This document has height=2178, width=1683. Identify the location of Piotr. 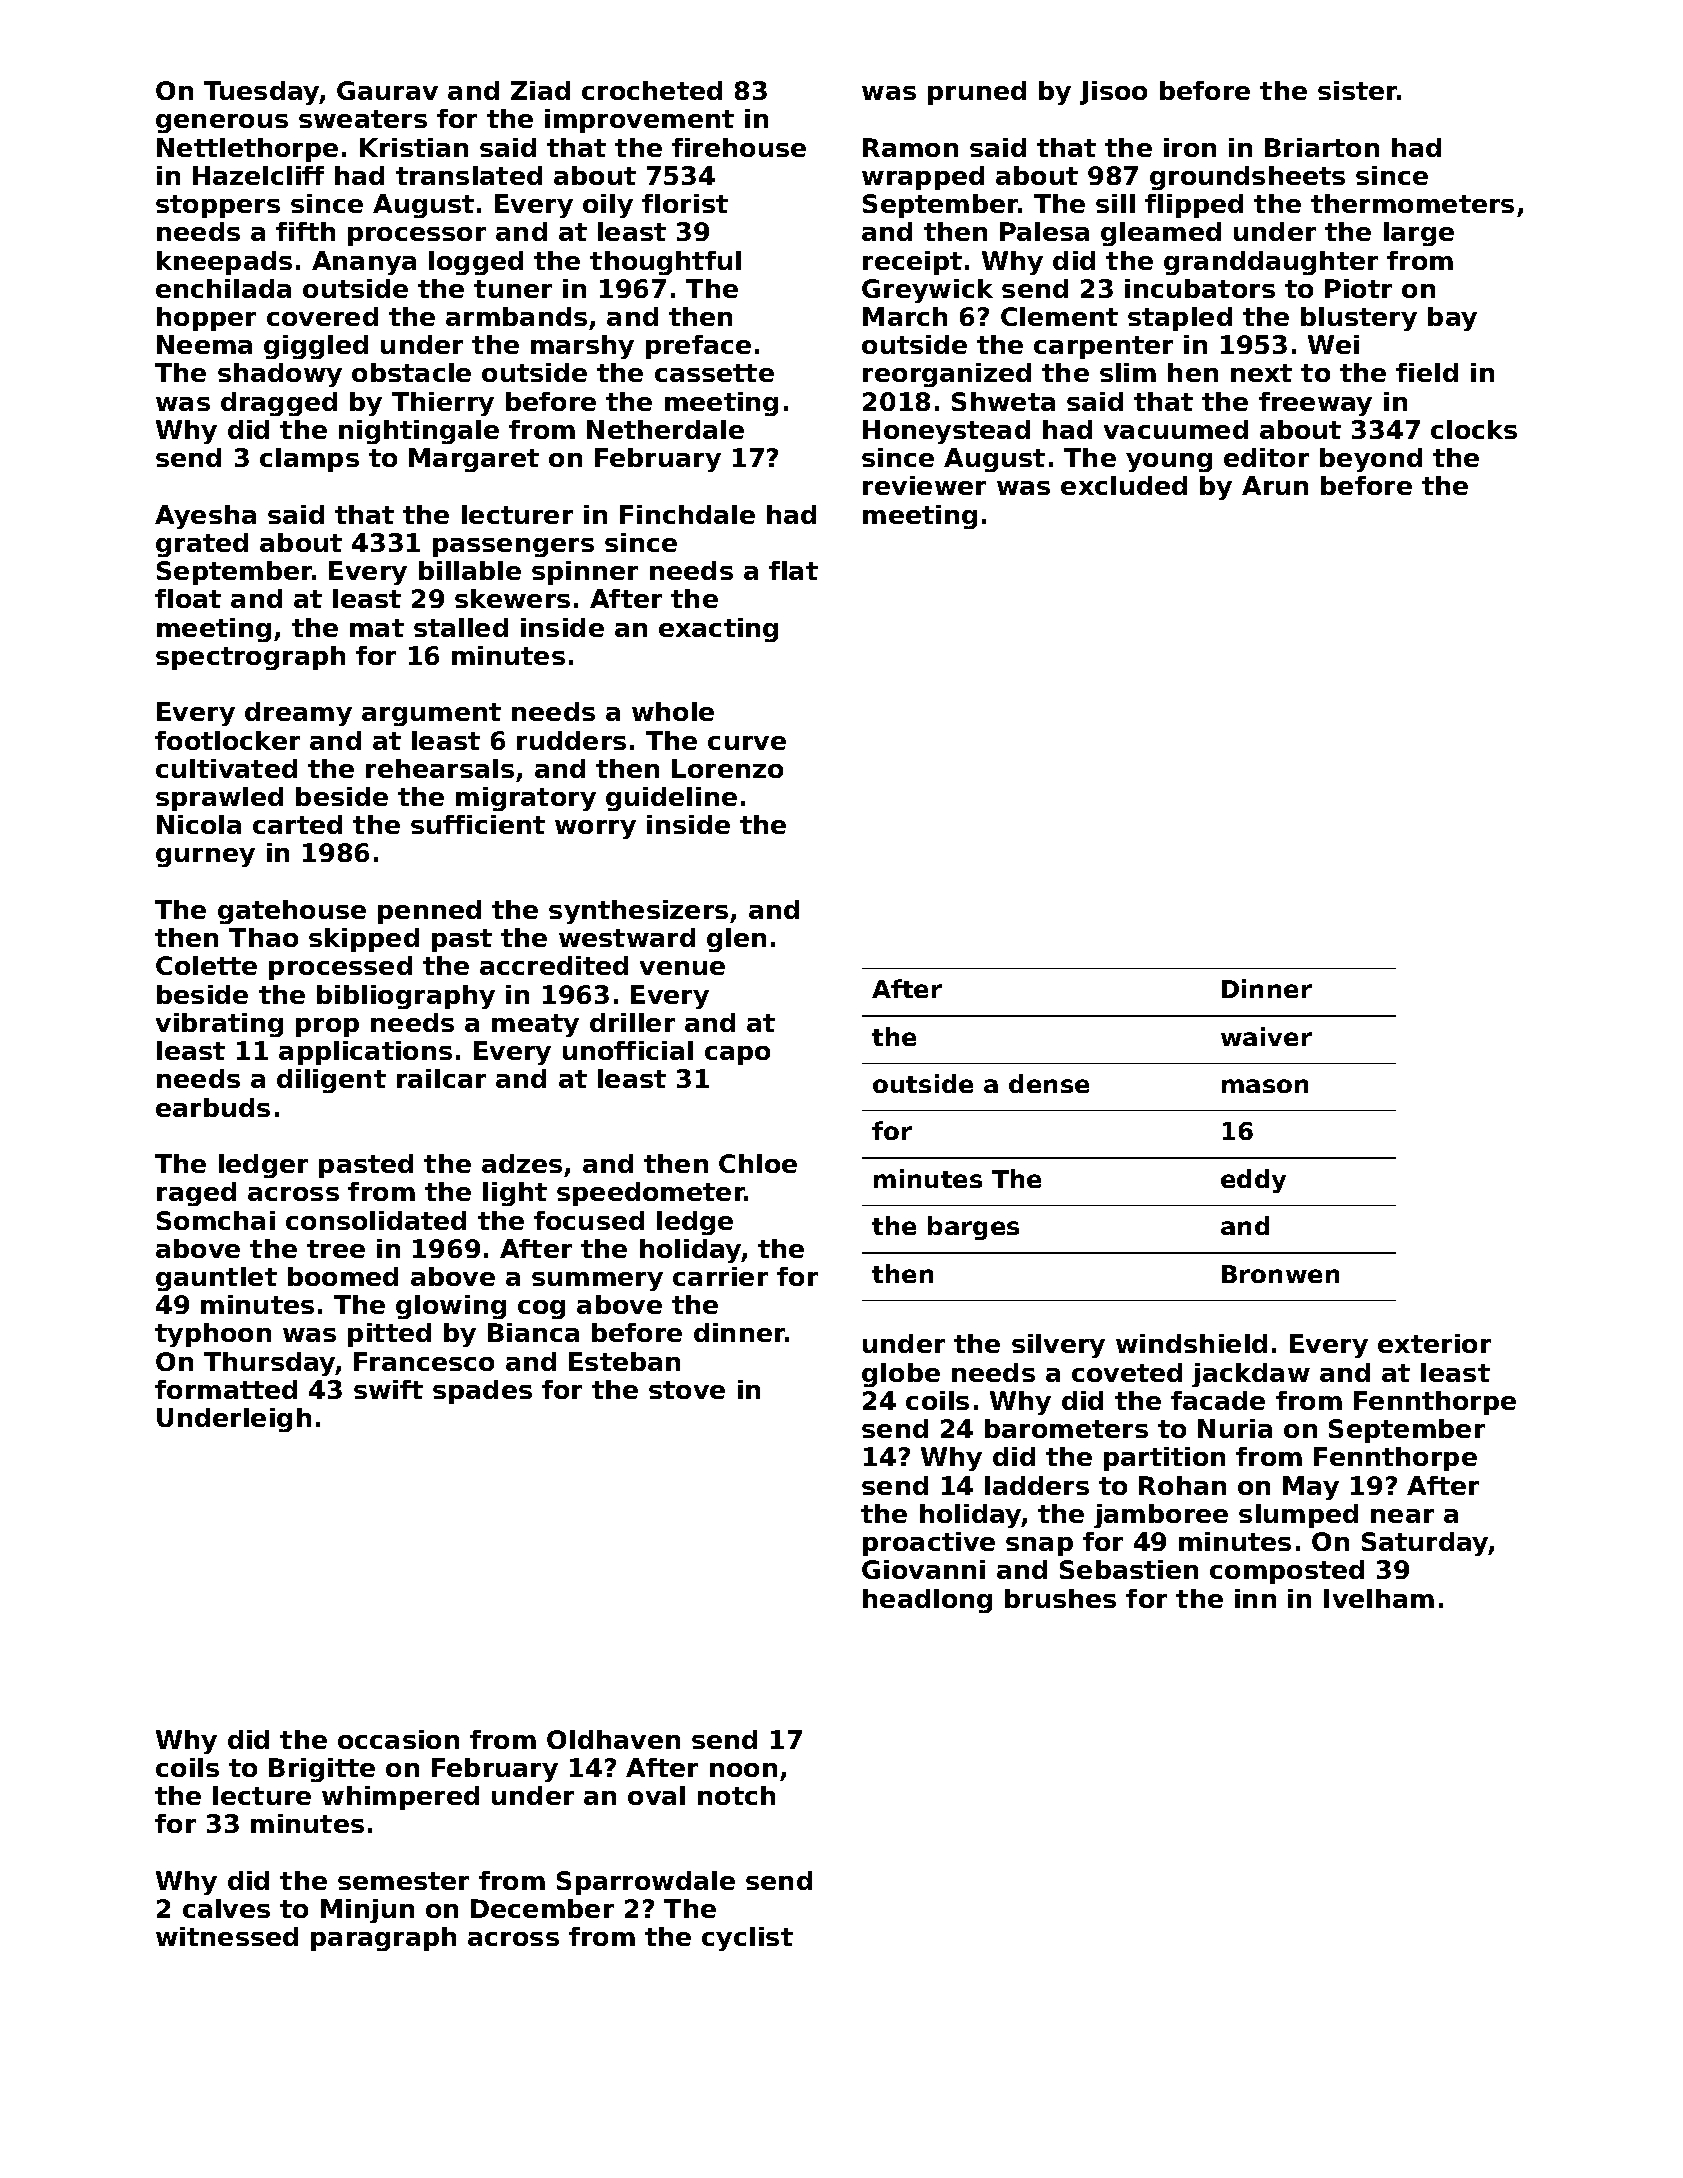
(1358, 288).
